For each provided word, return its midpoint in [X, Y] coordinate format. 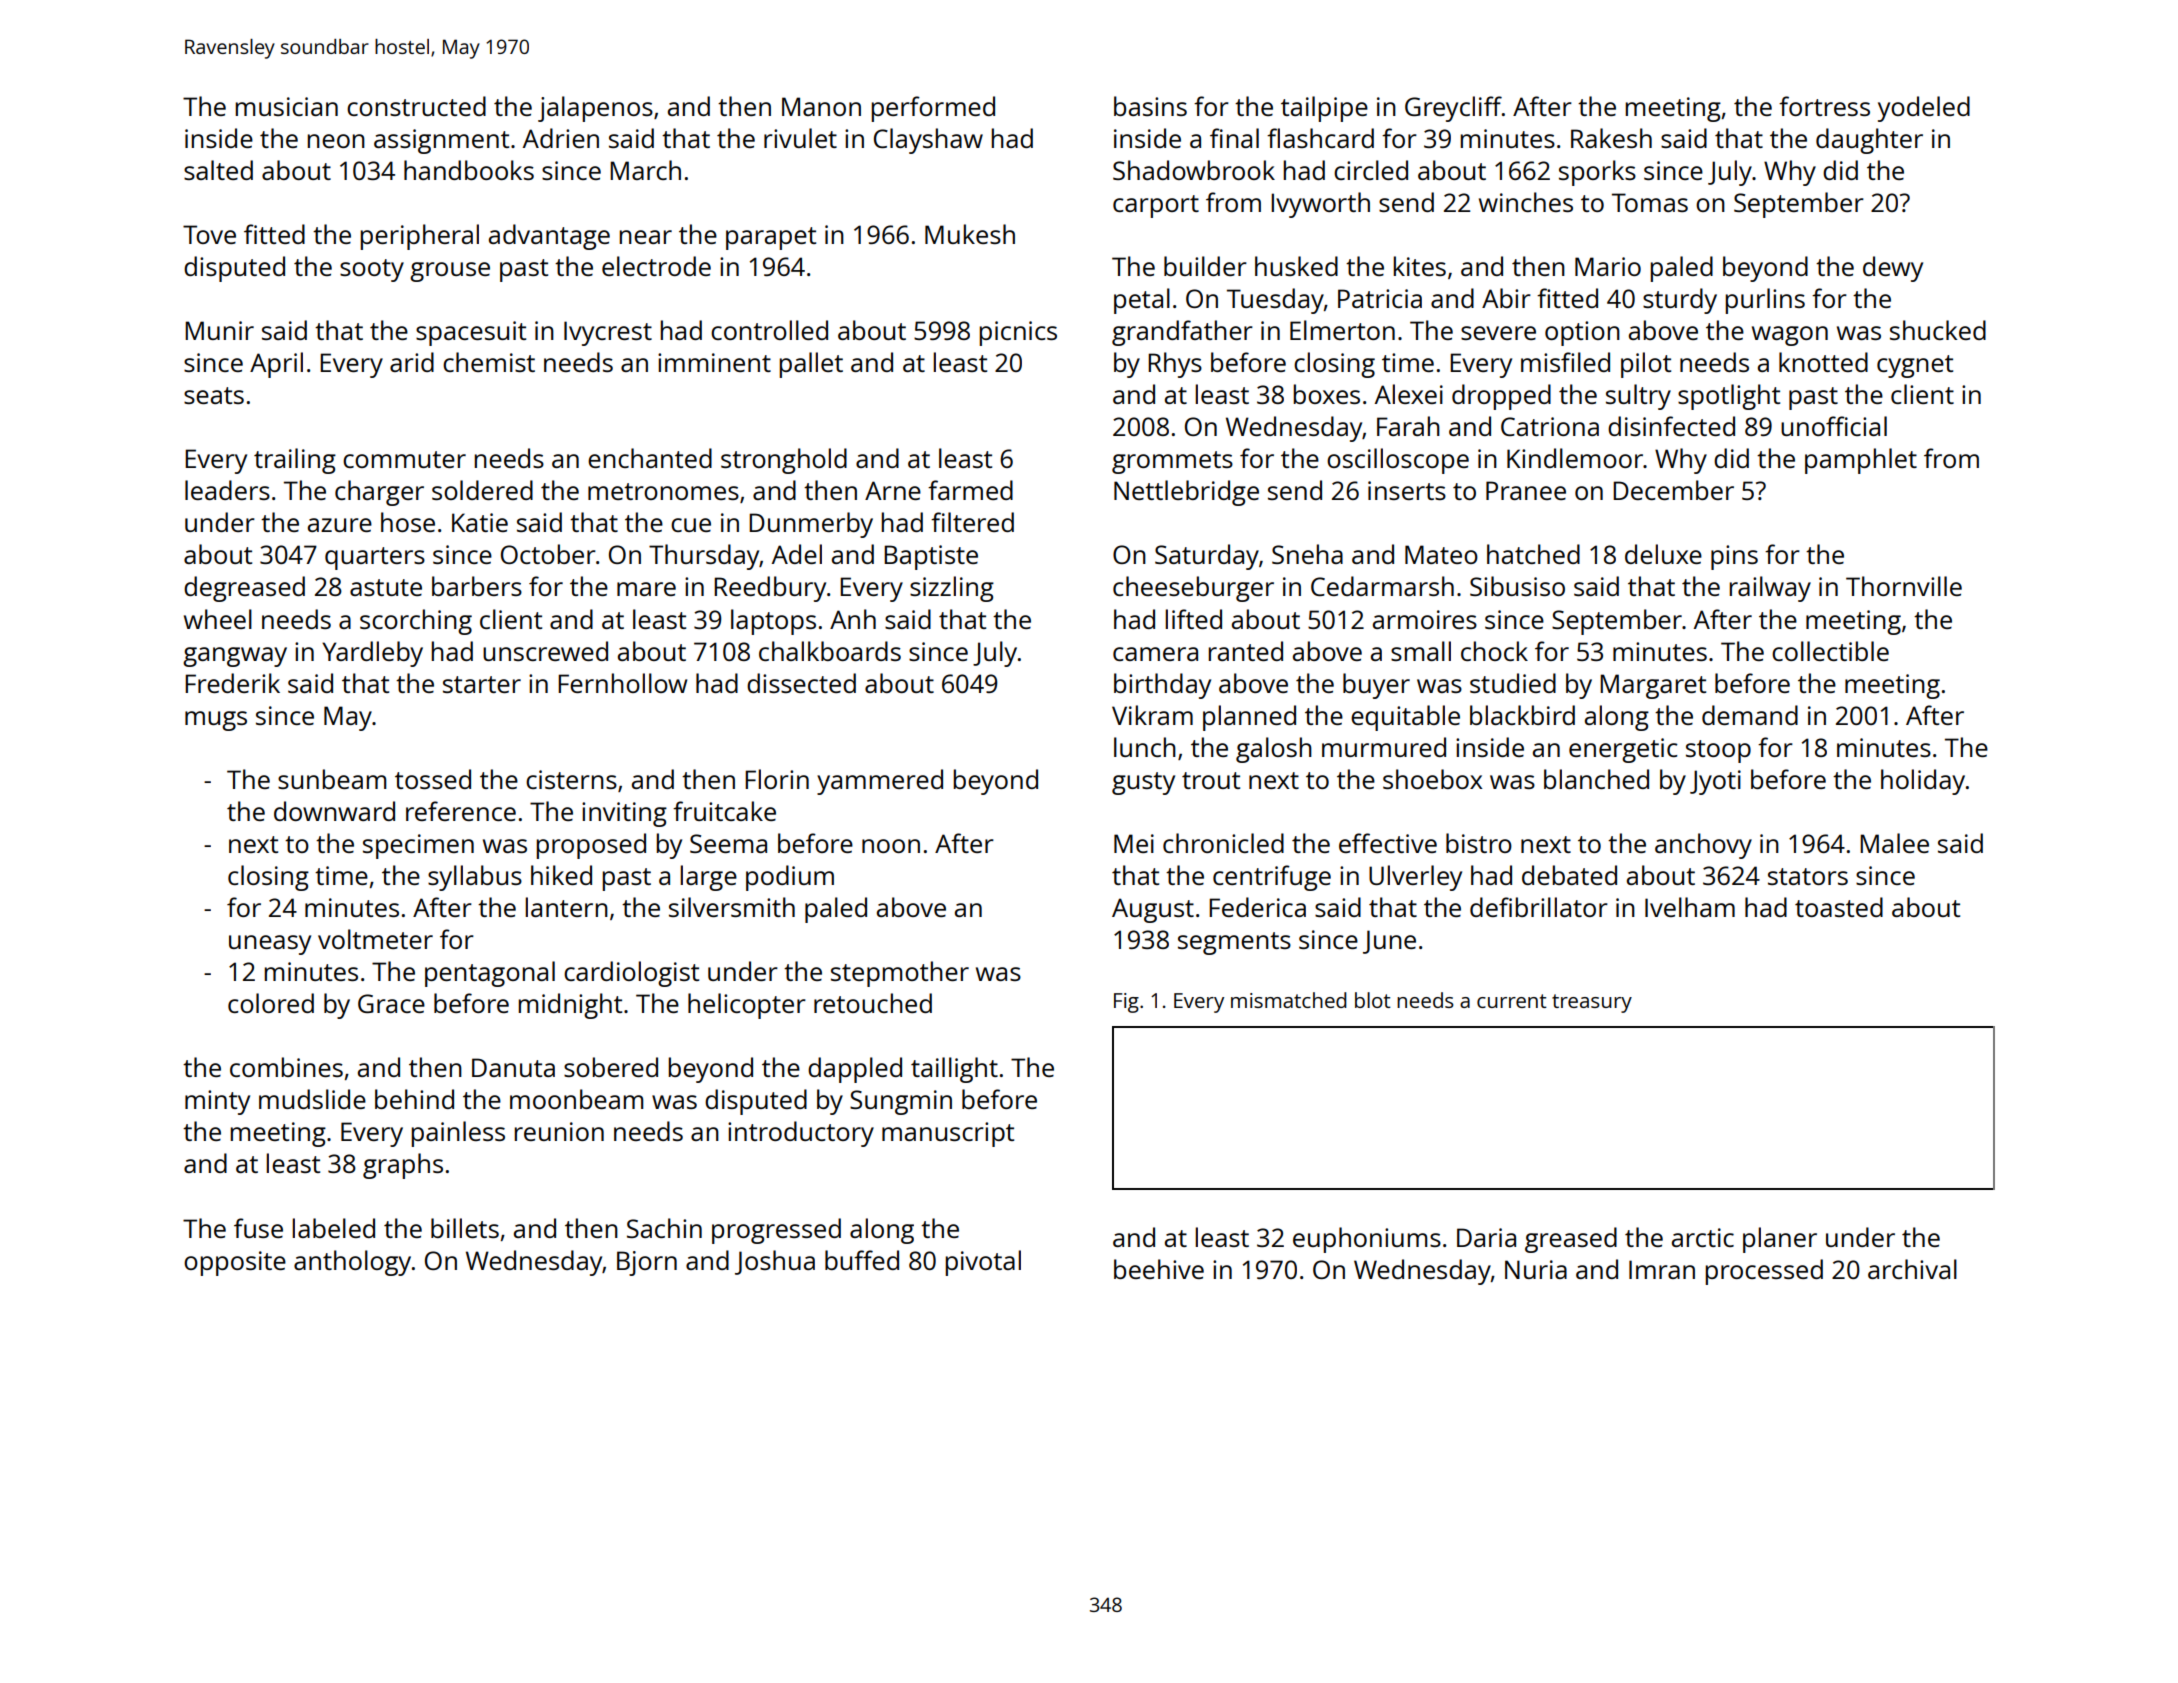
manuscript [948, 1134]
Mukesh [970, 234]
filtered [972, 522]
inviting [624, 814]
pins [1734, 557]
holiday [1923, 782]
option [1582, 333]
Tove [209, 234]
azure [340, 525]
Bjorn [647, 1263]
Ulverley [1415, 878]
